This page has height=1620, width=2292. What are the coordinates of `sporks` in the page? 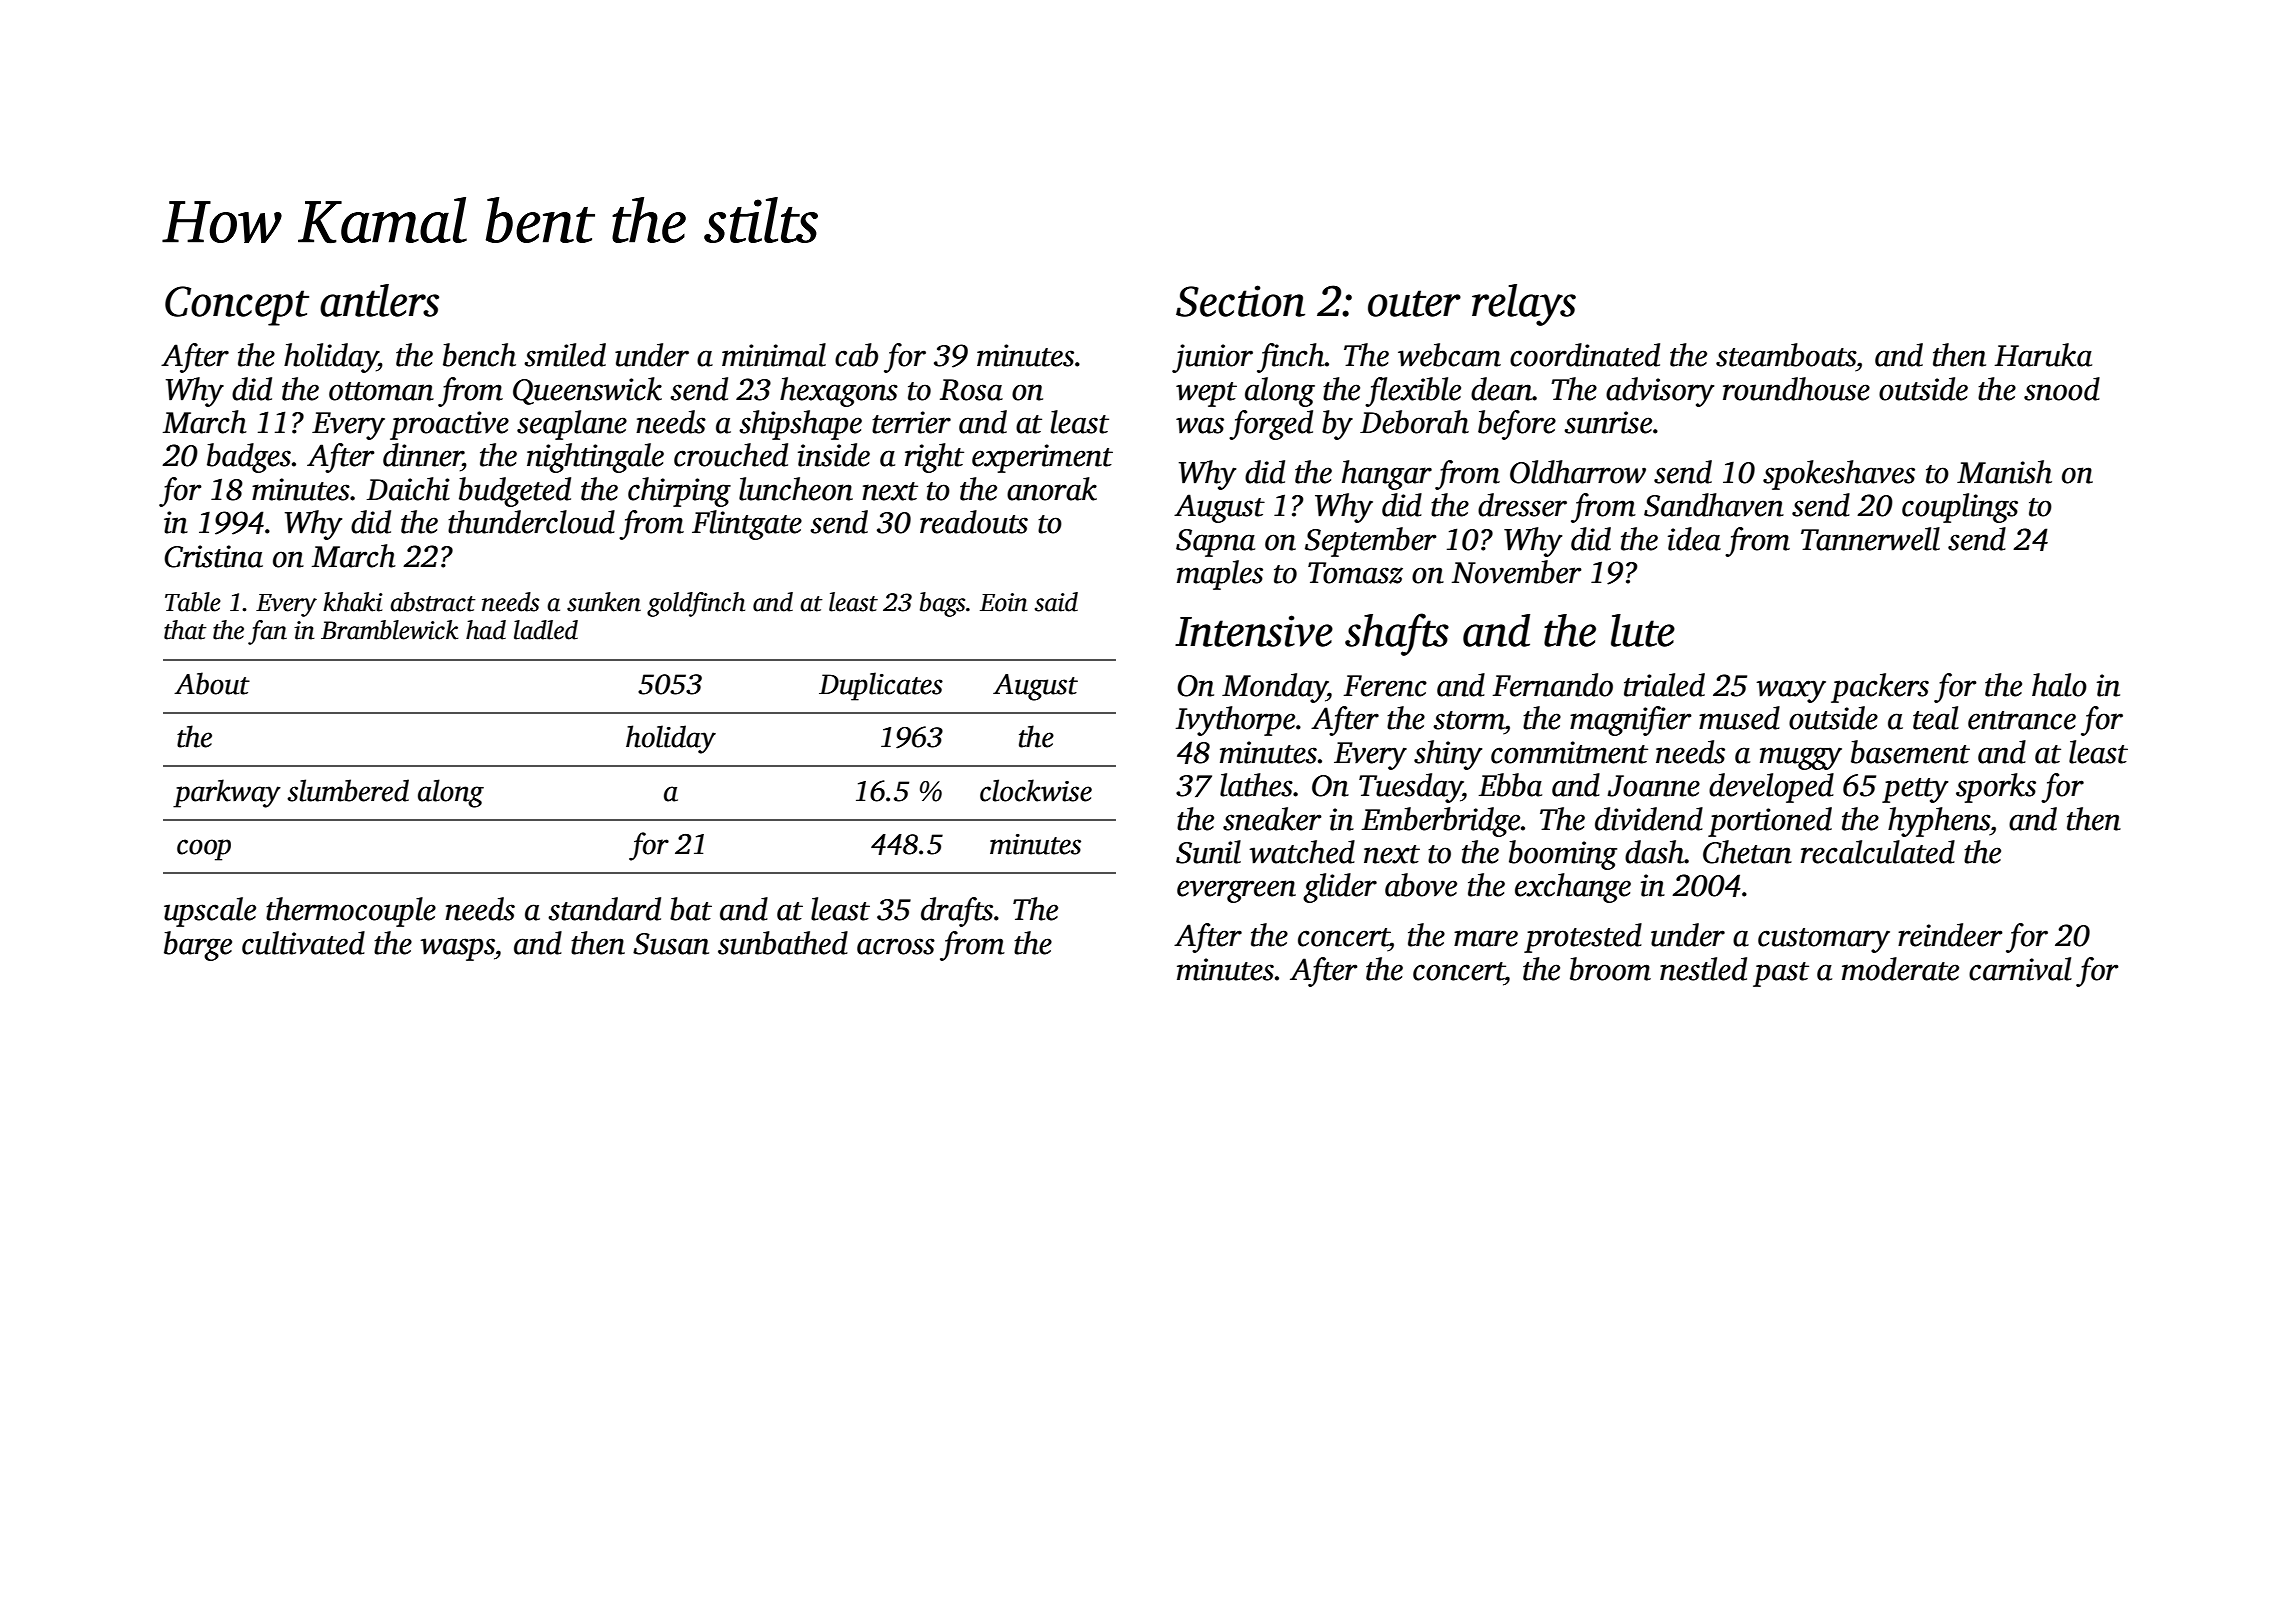 It's located at (1996, 788).
